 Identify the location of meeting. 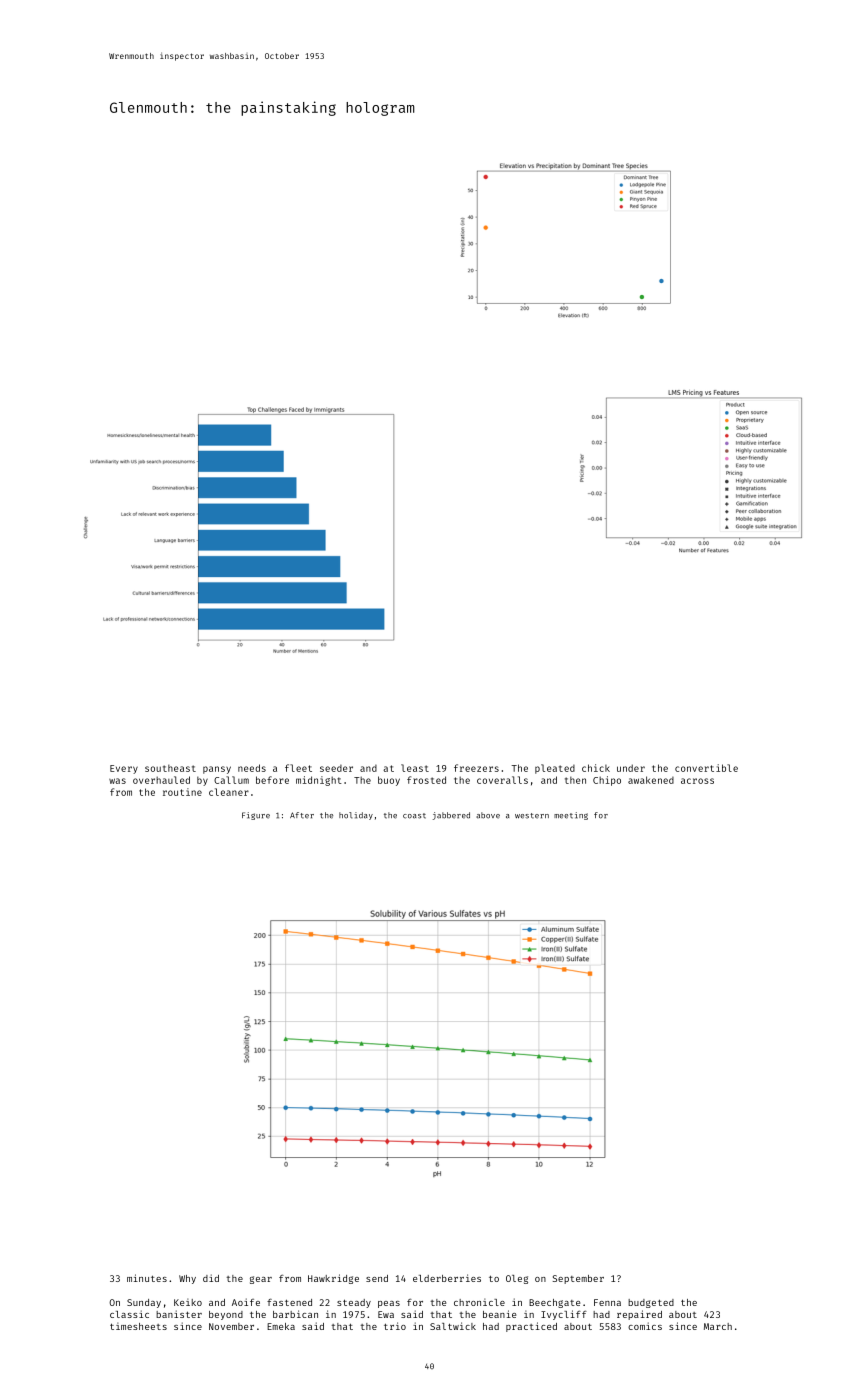
(571, 816).
